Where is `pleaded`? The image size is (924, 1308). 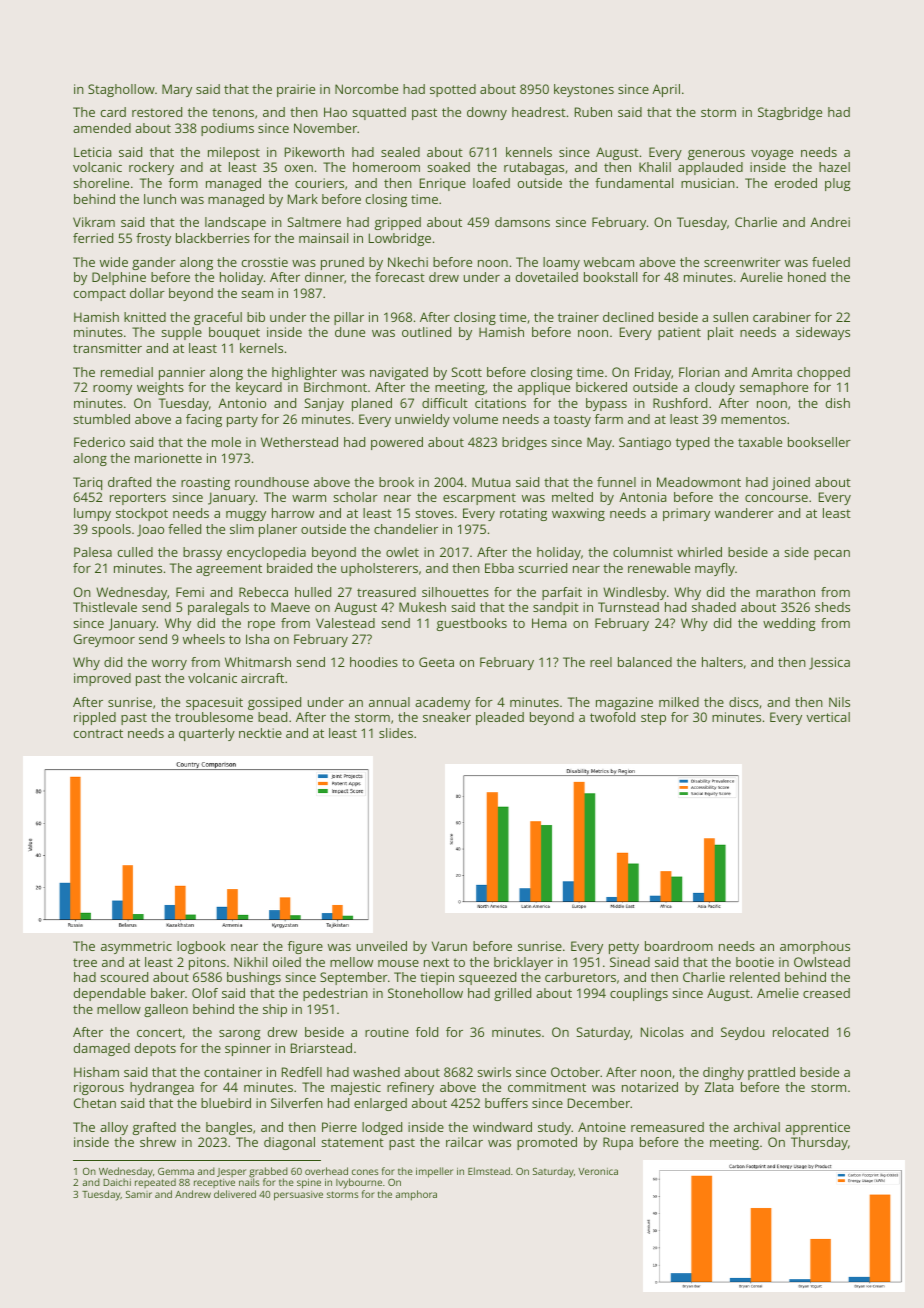
pleaded is located at coordinates (500, 718).
